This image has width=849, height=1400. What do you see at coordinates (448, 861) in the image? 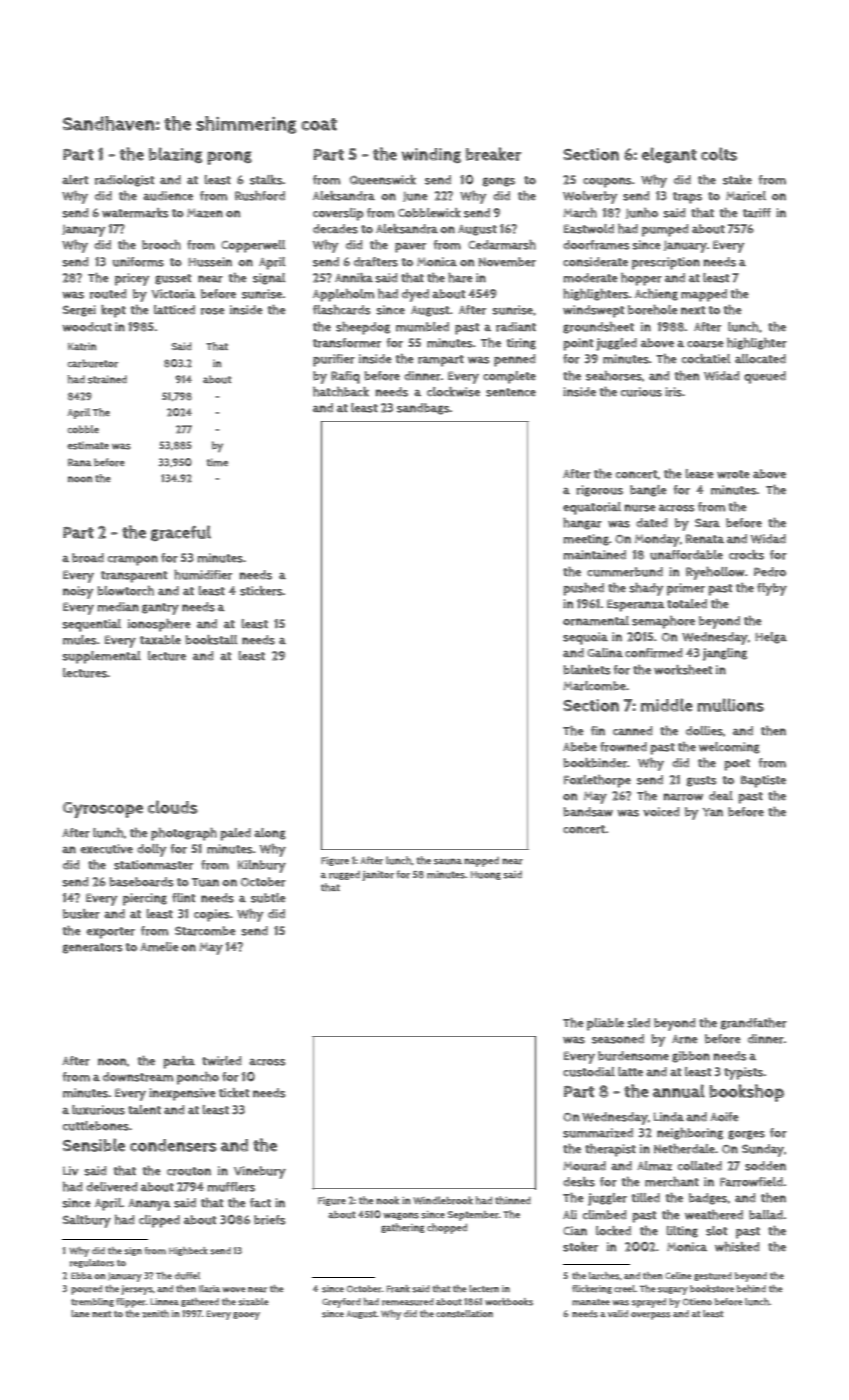
I see `sauna` at bounding box center [448, 861].
